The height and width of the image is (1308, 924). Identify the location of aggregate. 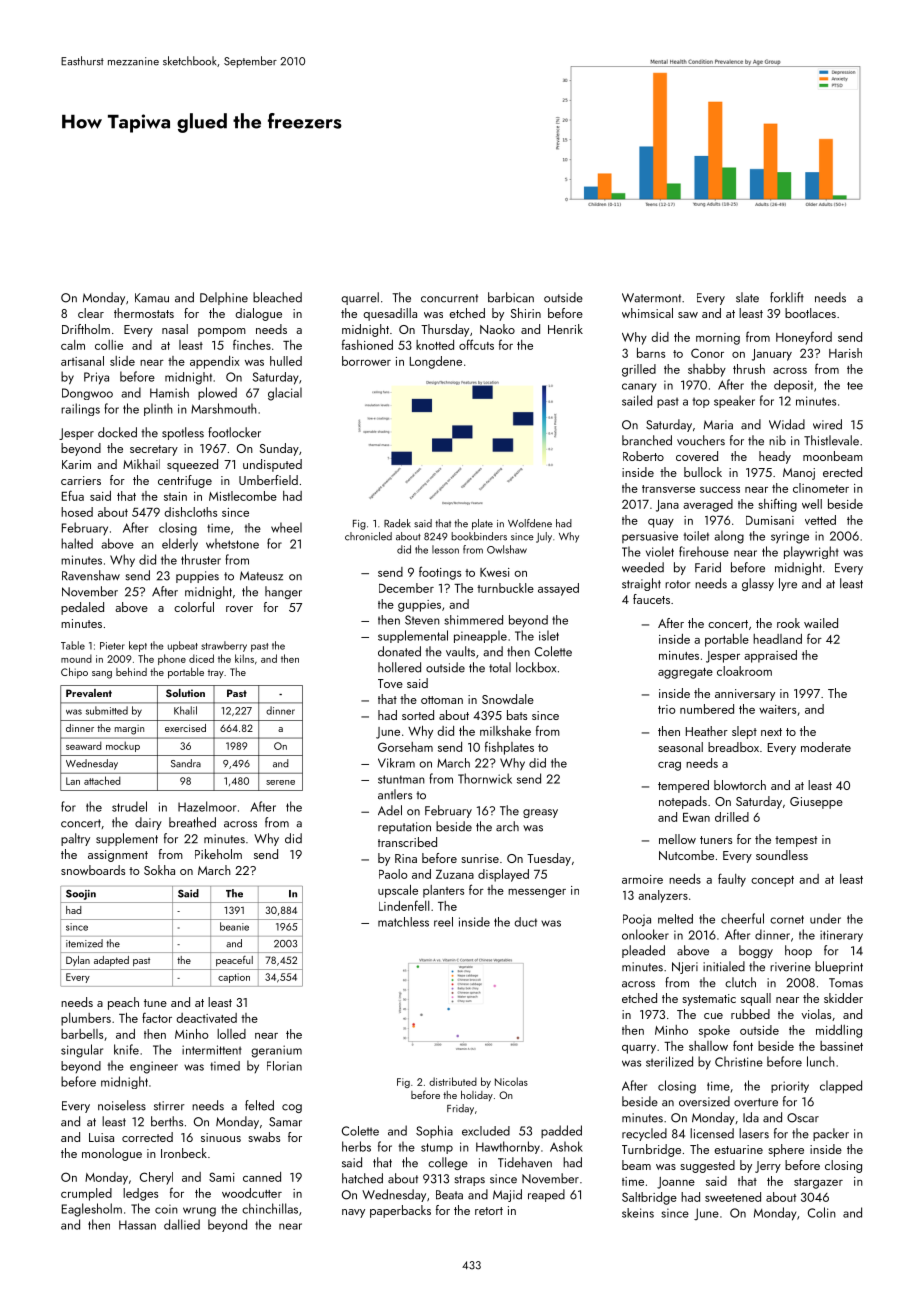
(685, 673).
